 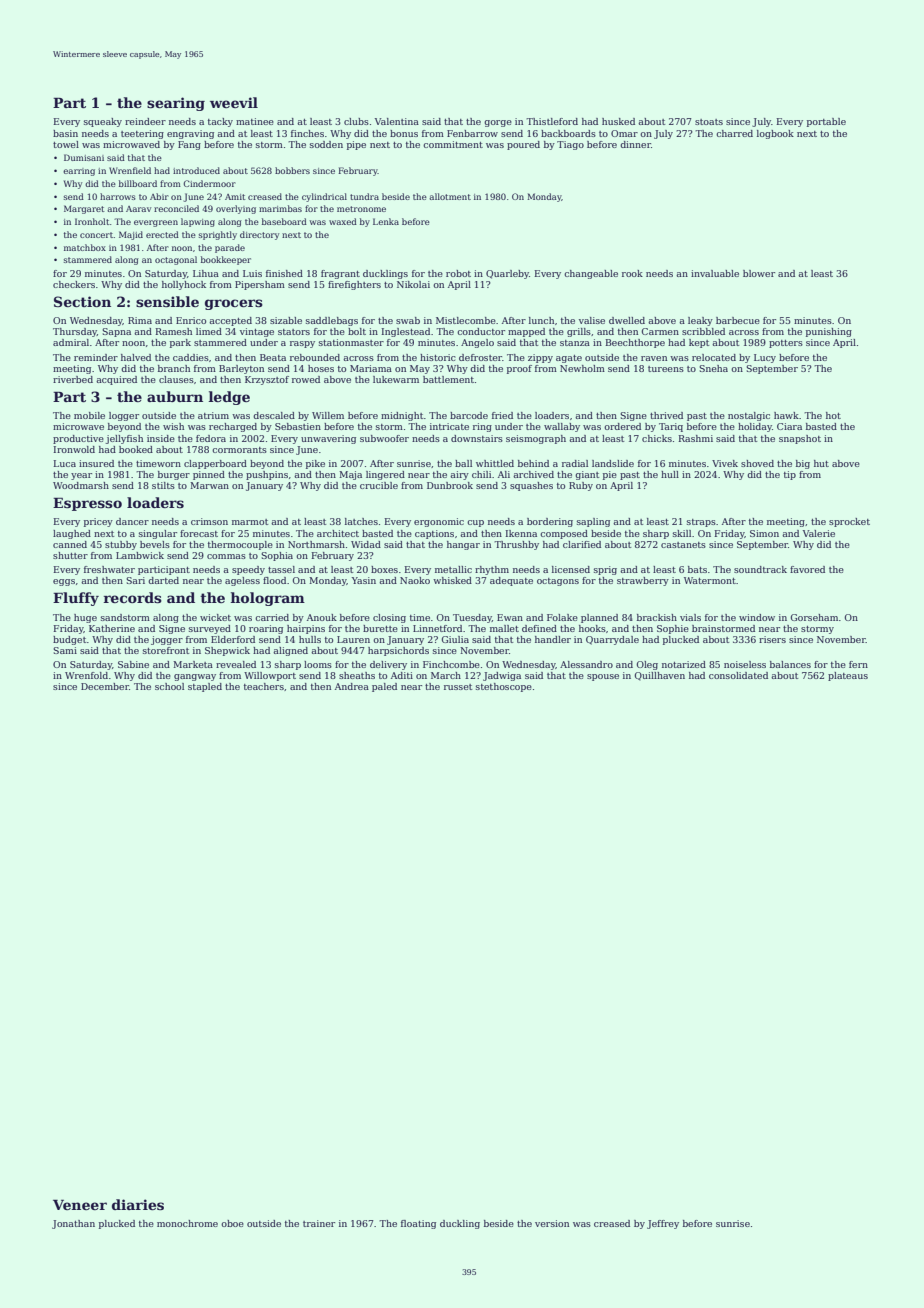 What do you see at coordinates (190, 134) in the image?
I see `engraving` at bounding box center [190, 134].
